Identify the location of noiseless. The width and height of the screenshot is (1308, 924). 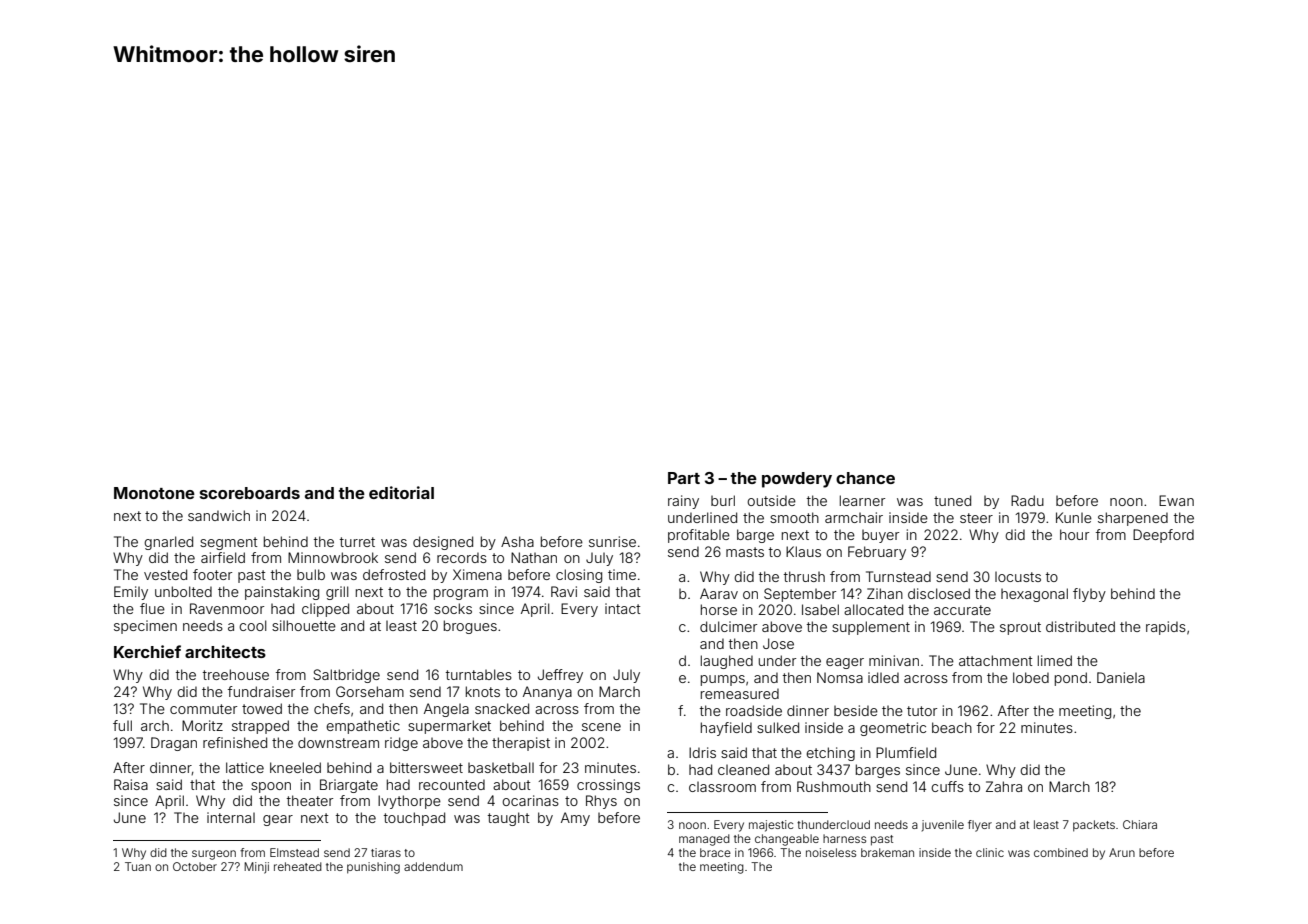
(831, 852).
